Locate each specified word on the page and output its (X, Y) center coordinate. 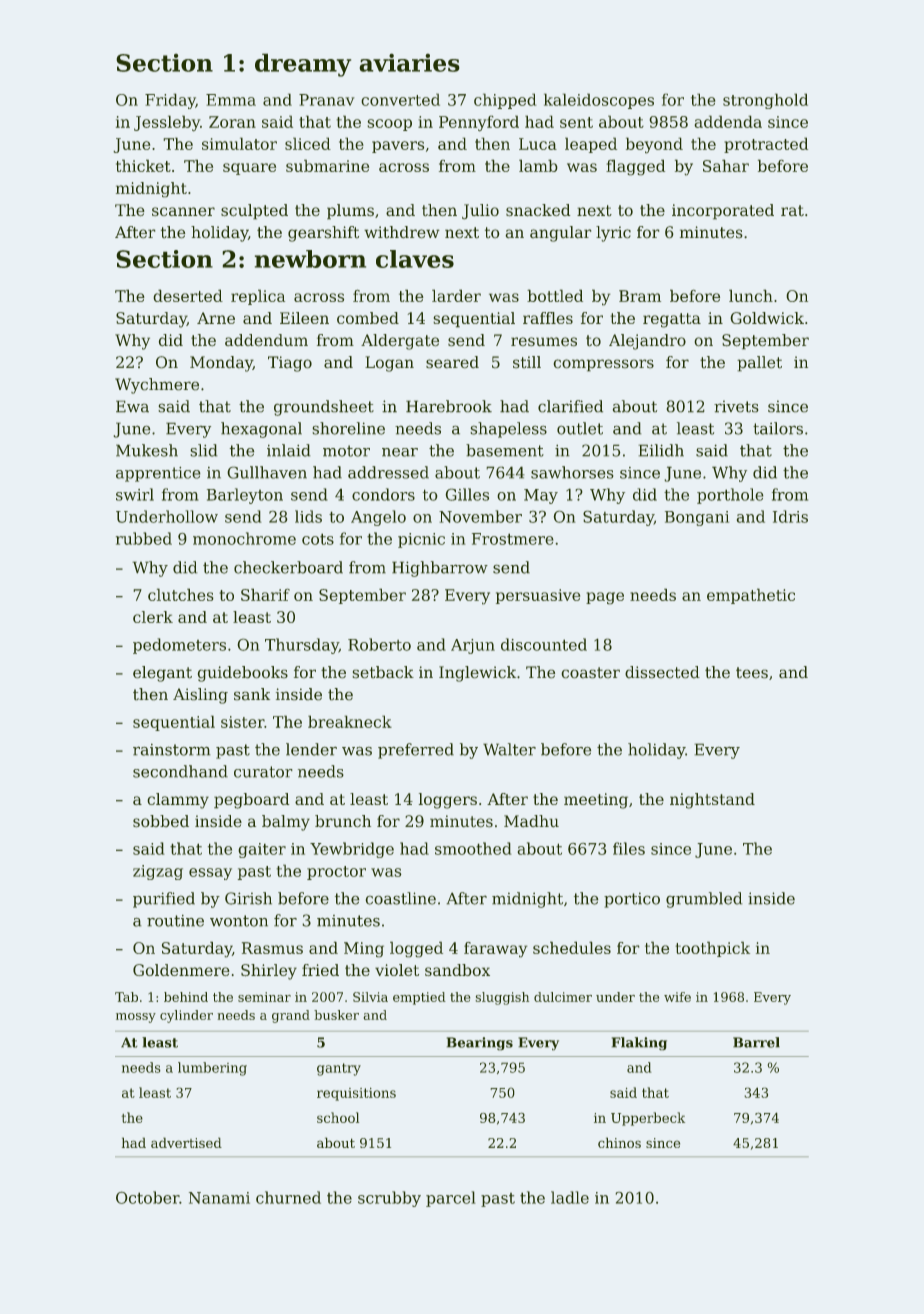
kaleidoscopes (599, 101)
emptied (419, 998)
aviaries (409, 62)
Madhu (531, 821)
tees (752, 673)
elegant (162, 674)
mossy (136, 1018)
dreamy (303, 65)
